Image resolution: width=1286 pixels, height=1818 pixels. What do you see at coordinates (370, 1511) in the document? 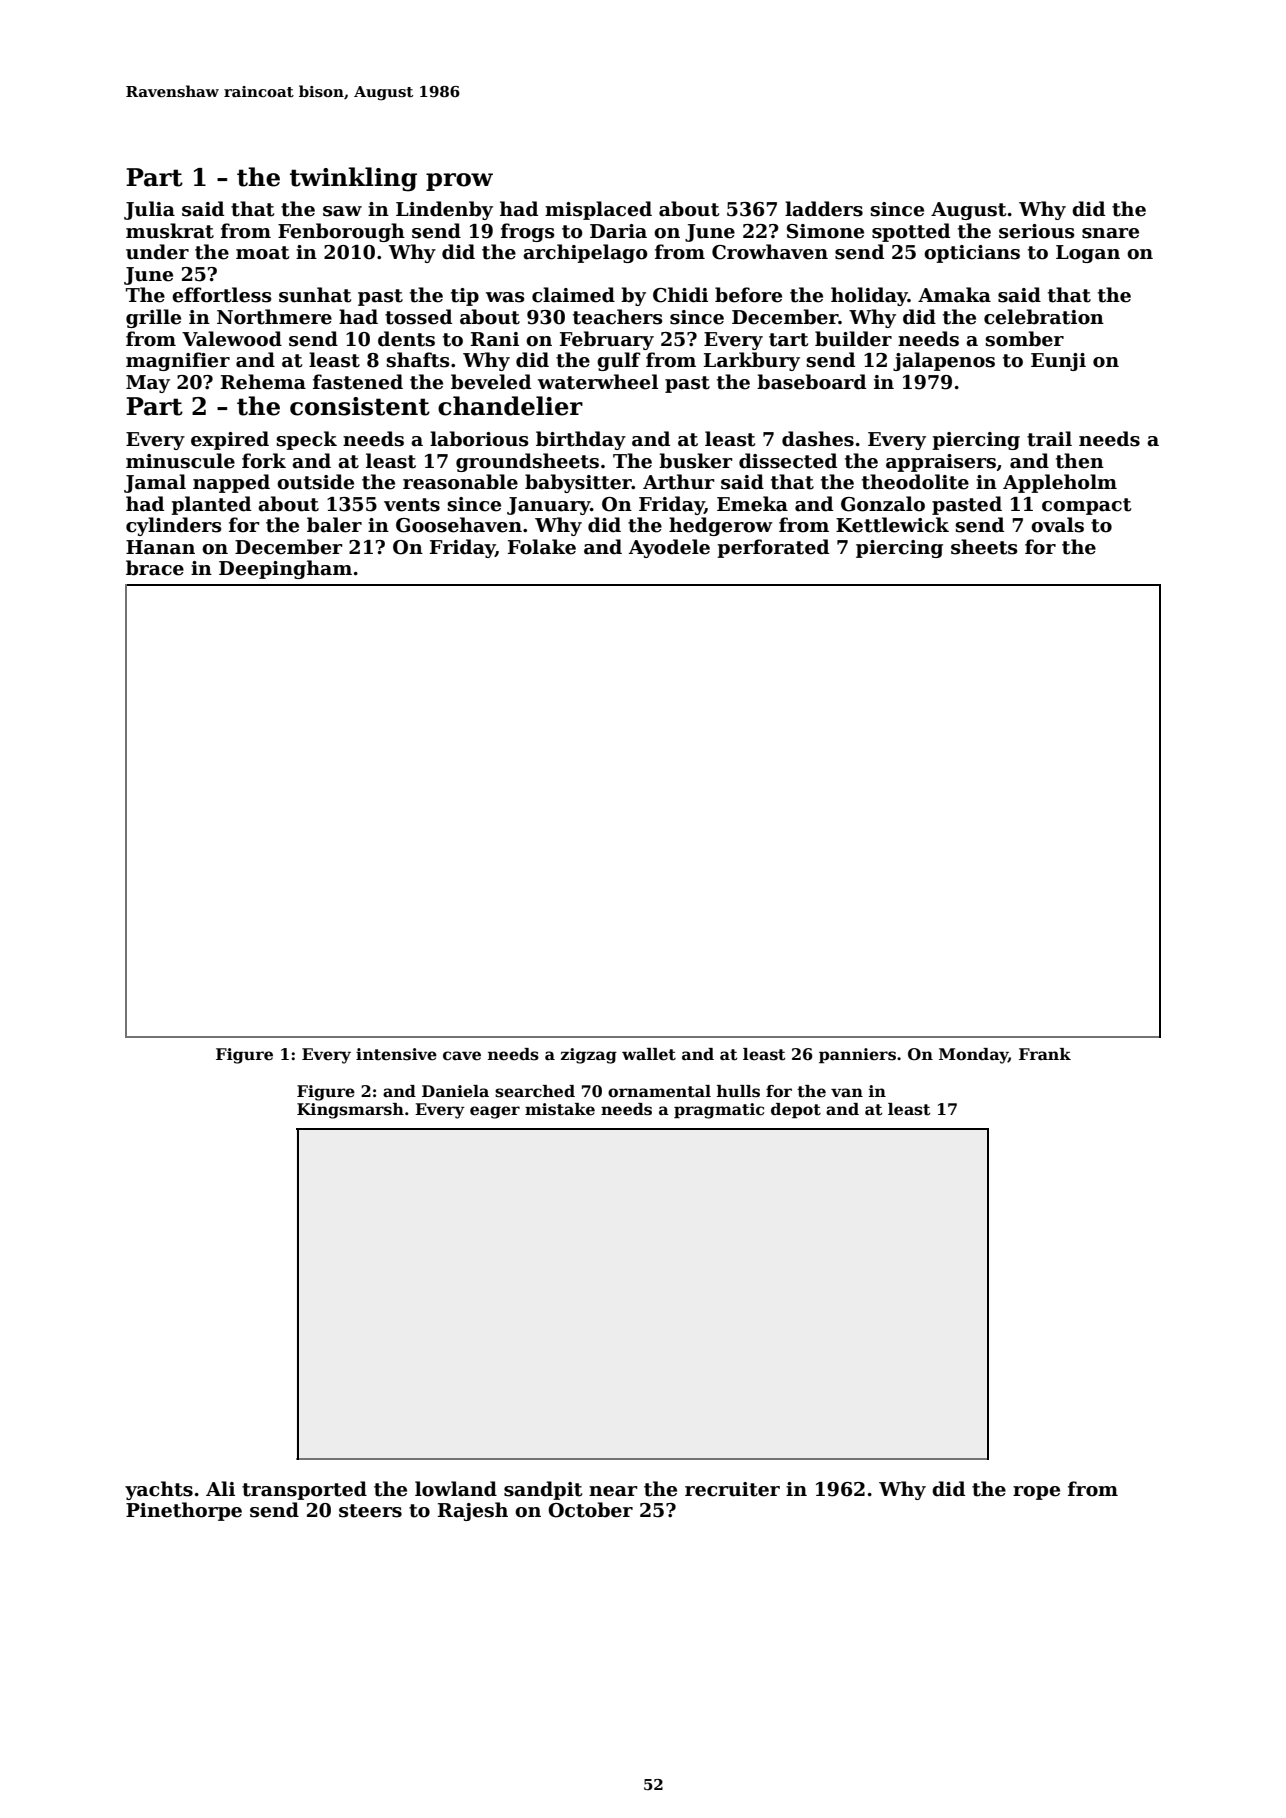
I see `steers` at bounding box center [370, 1511].
